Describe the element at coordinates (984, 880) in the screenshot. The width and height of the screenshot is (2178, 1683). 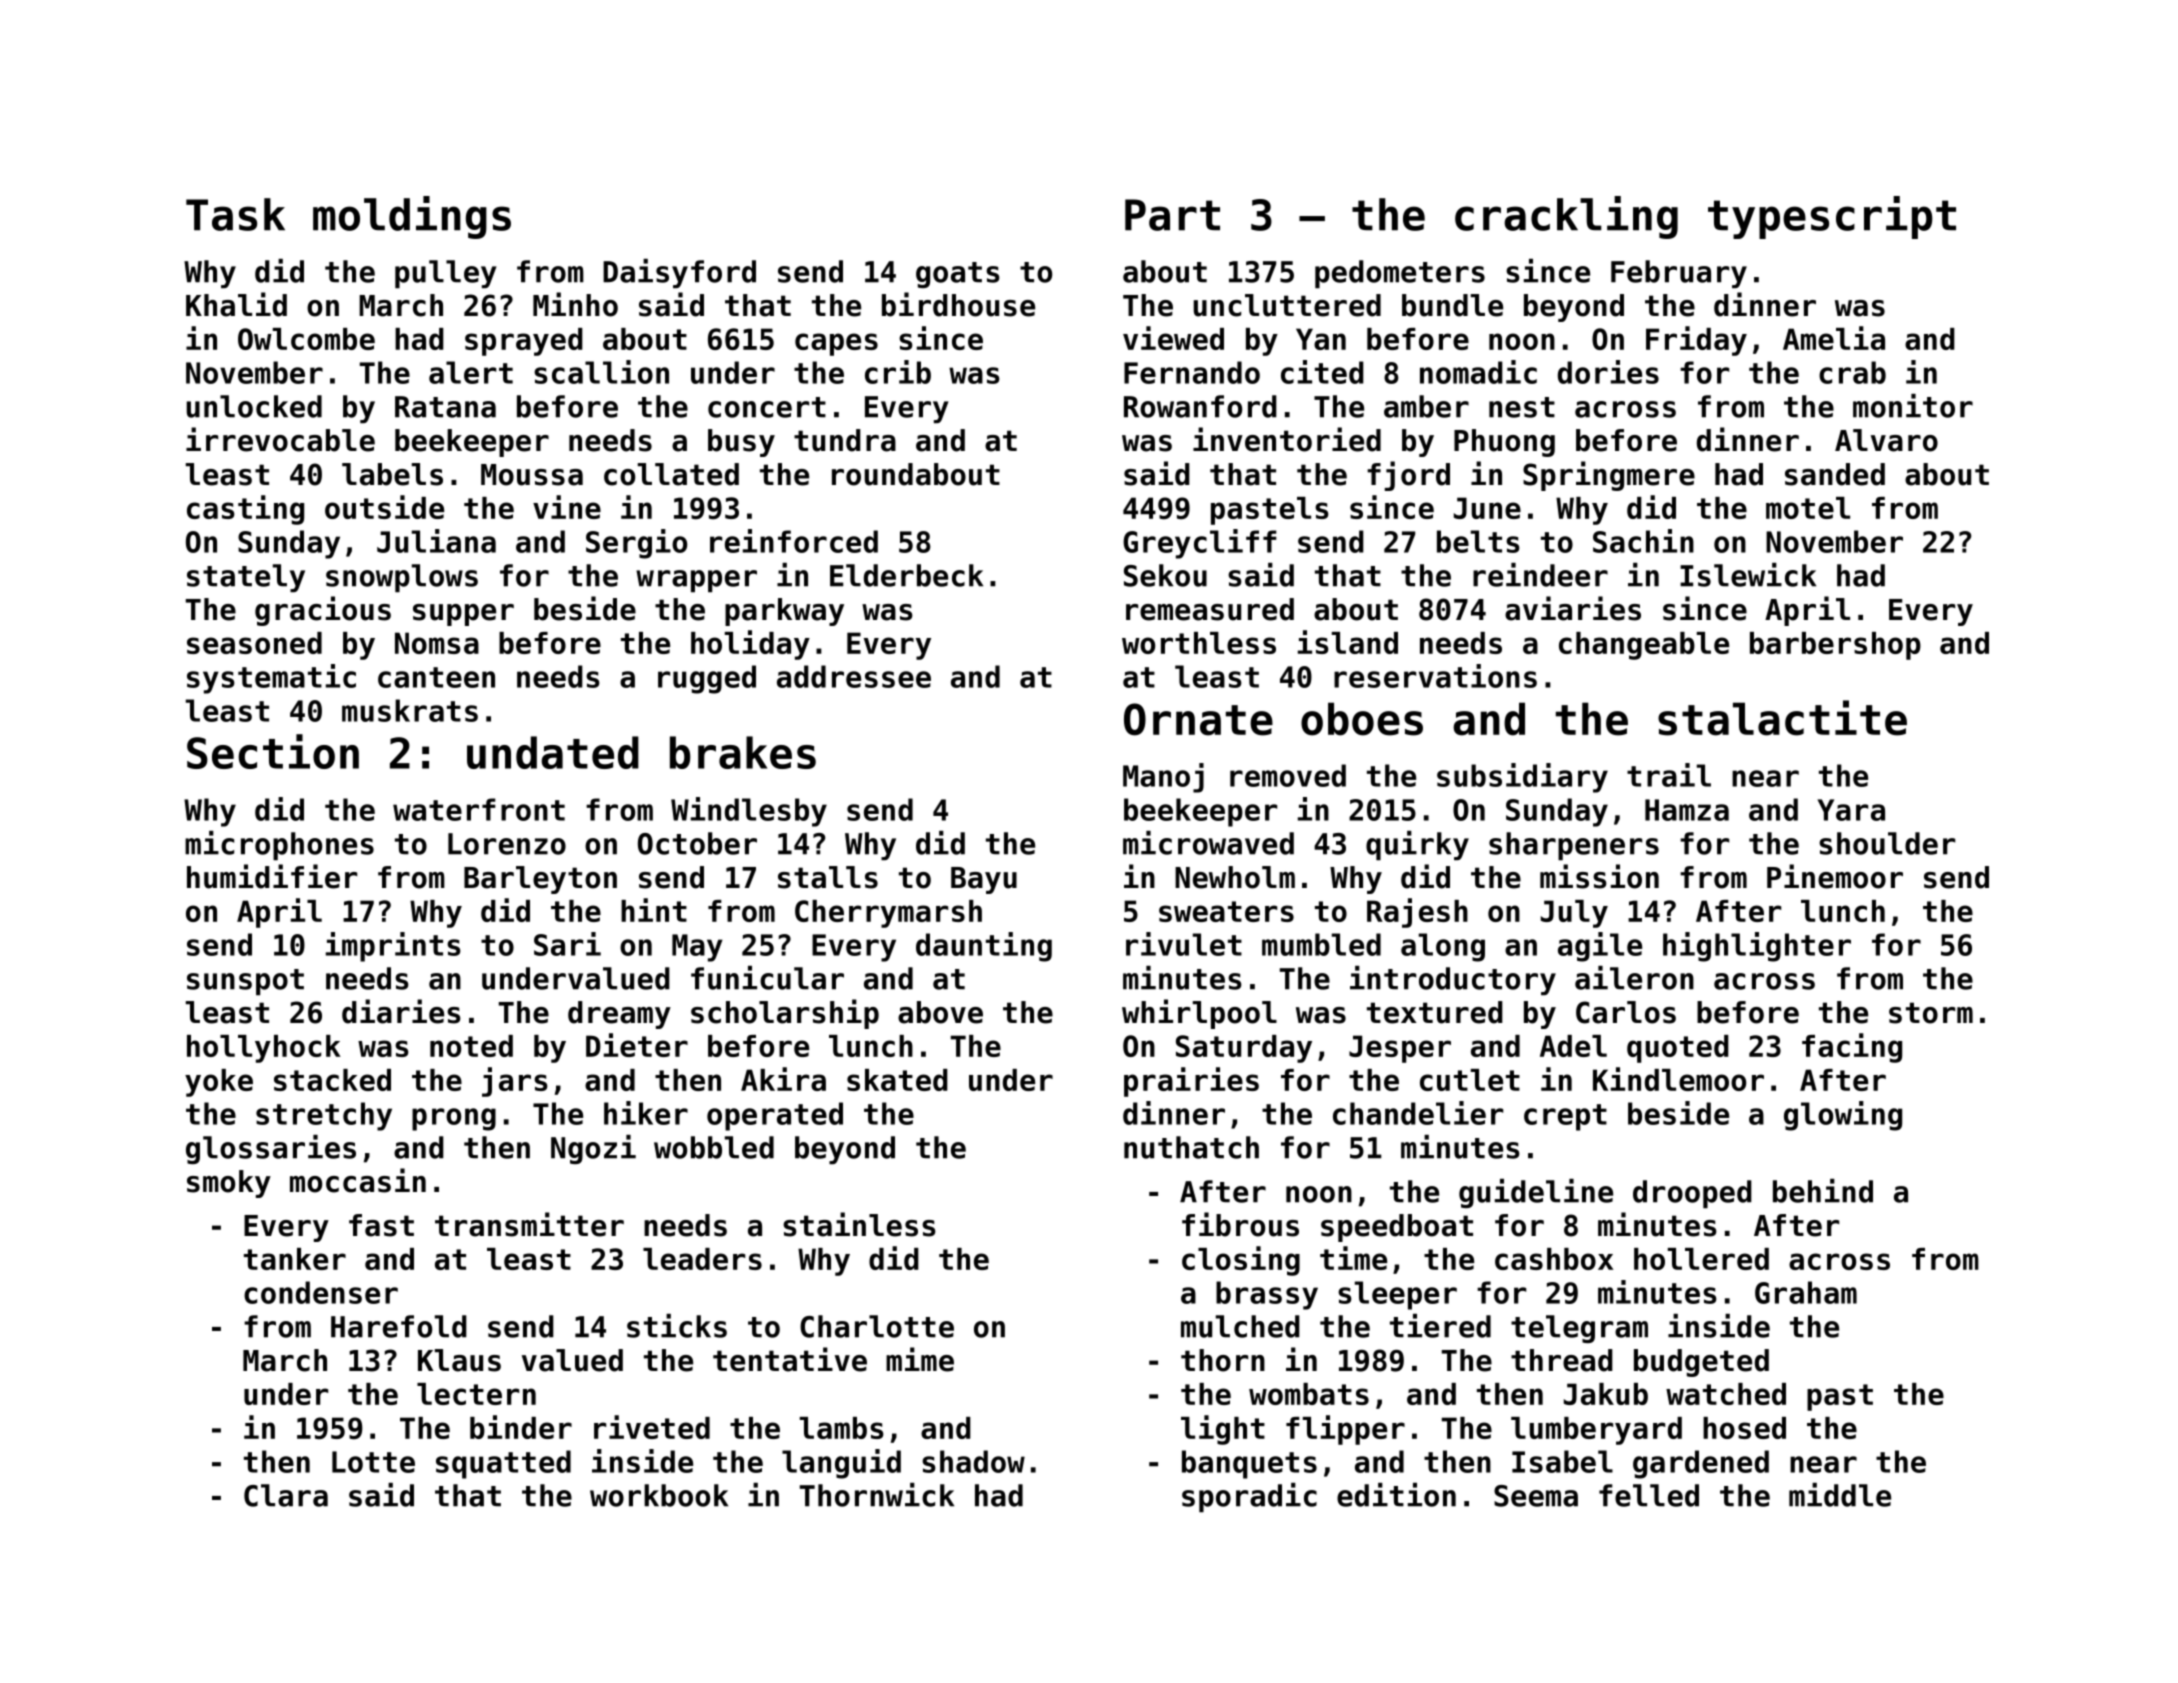
I see `Bayu` at that location.
